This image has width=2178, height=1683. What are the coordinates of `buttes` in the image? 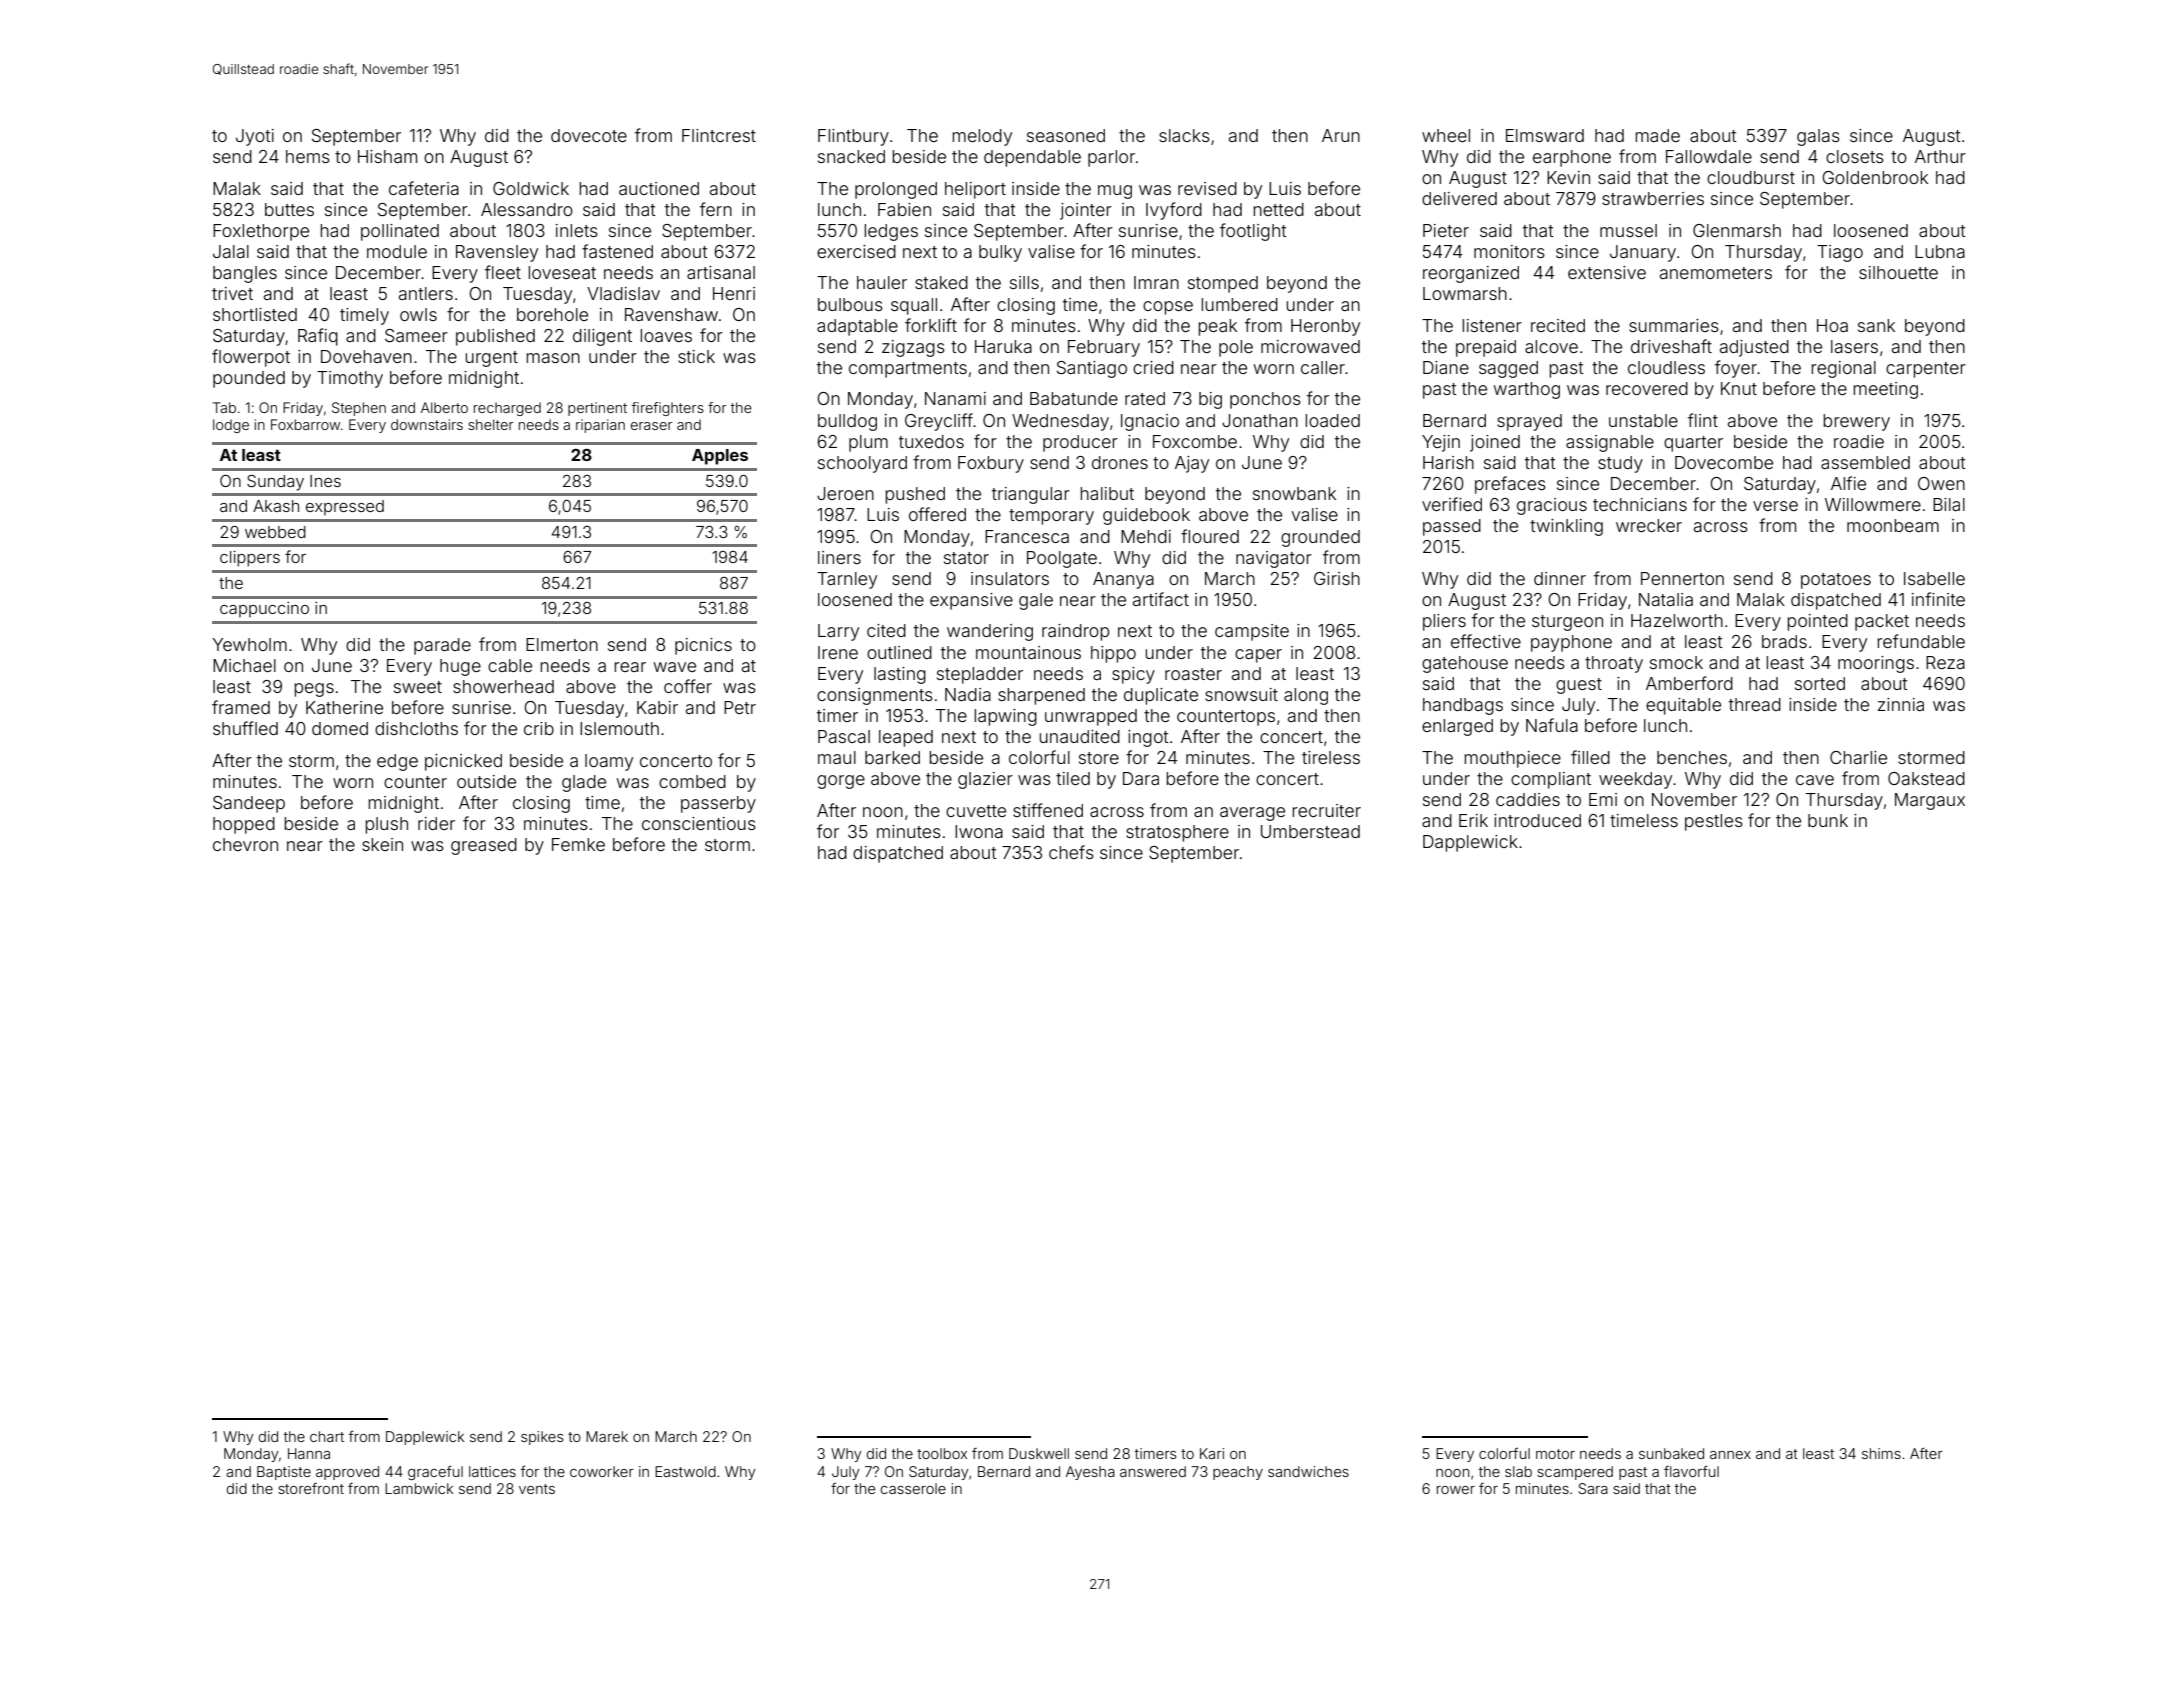 It's located at (289, 209).
